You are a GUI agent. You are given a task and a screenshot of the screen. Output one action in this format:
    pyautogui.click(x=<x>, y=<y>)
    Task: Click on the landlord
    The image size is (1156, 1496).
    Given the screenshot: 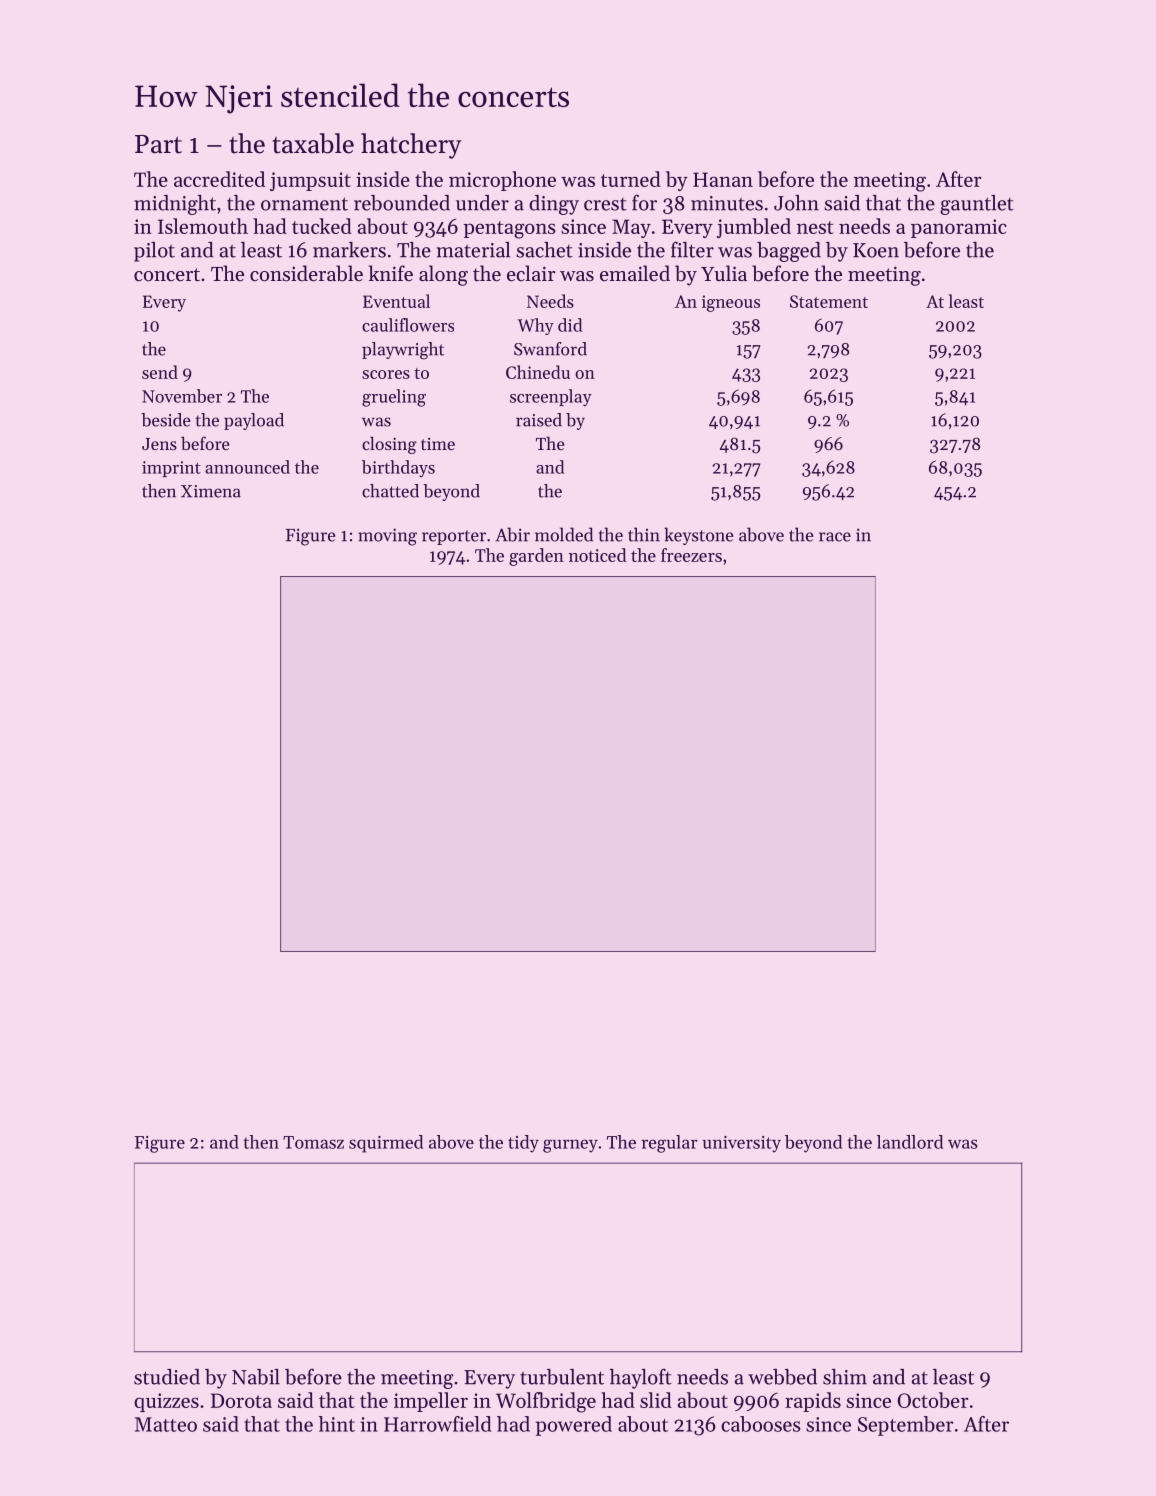 What is the action you would take?
    pyautogui.click(x=910, y=1142)
